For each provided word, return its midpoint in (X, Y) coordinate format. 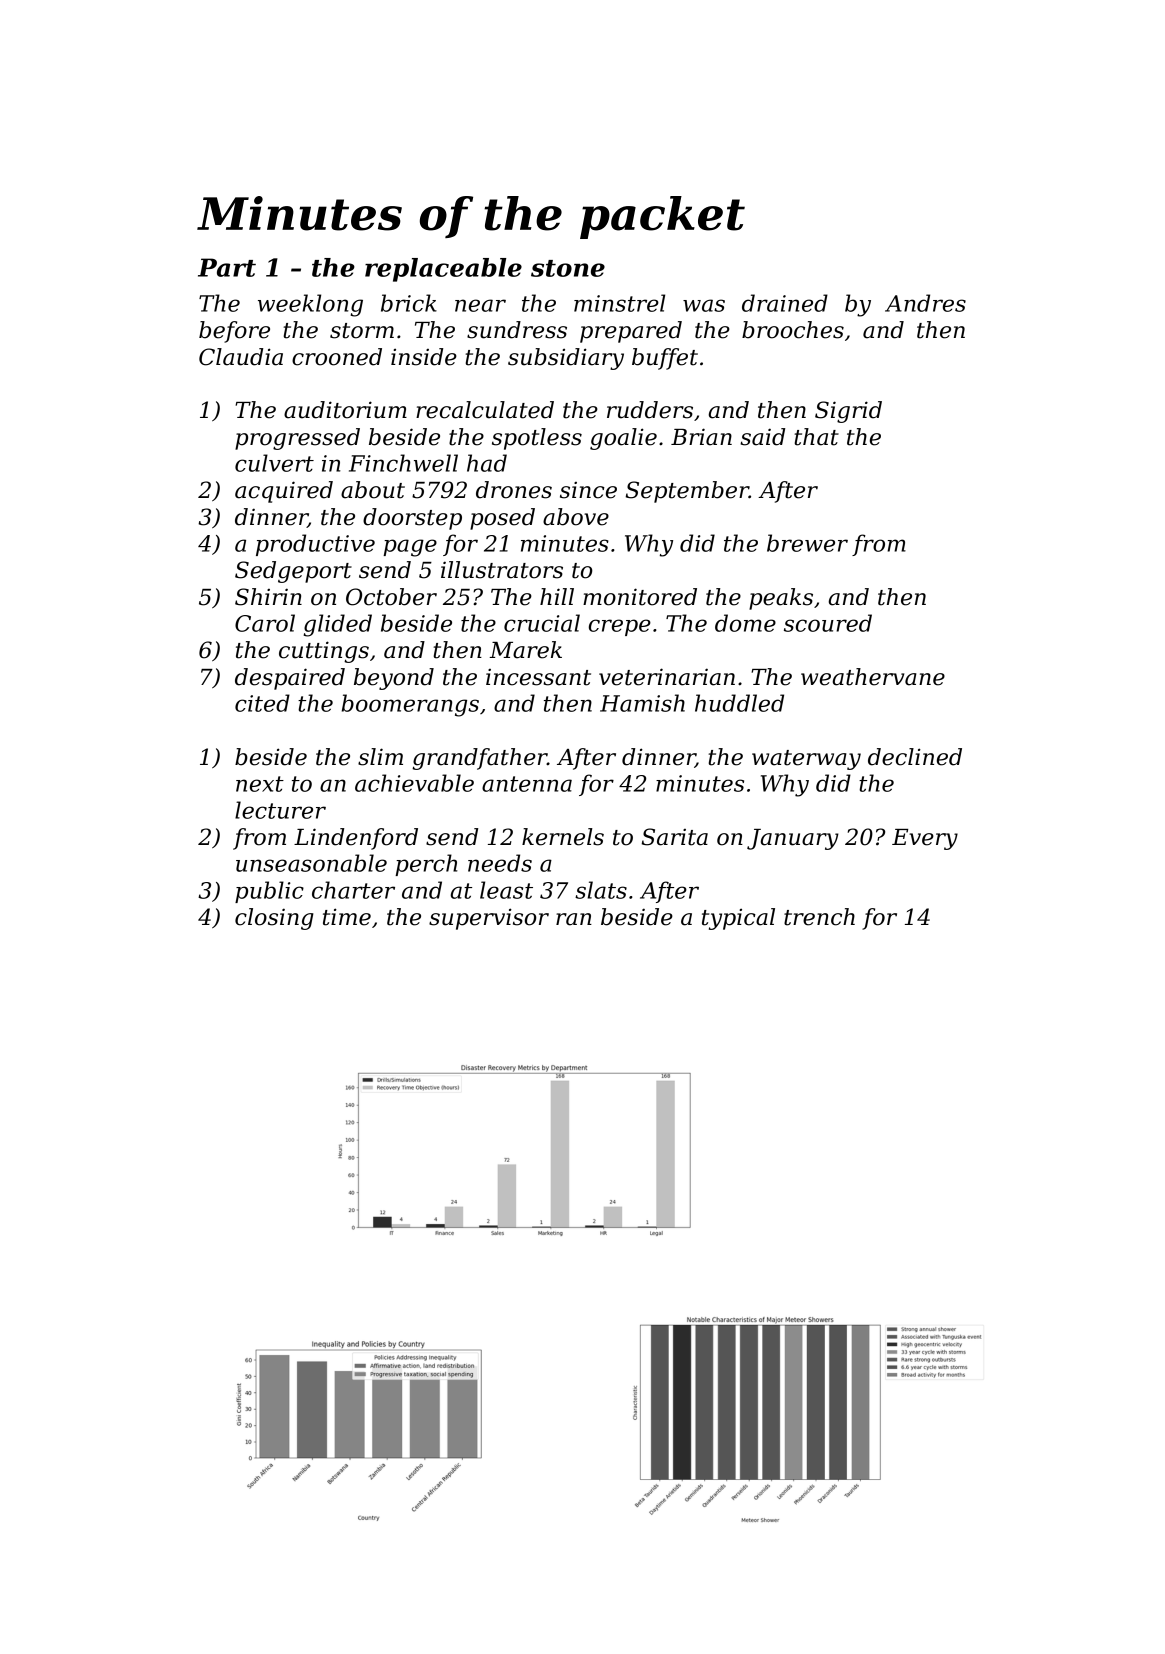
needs (500, 863)
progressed (297, 439)
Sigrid (848, 412)
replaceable (443, 270)
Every (925, 839)
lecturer (280, 810)
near (480, 305)
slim (380, 757)
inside (424, 357)
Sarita (675, 837)
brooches (793, 330)
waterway (806, 760)
